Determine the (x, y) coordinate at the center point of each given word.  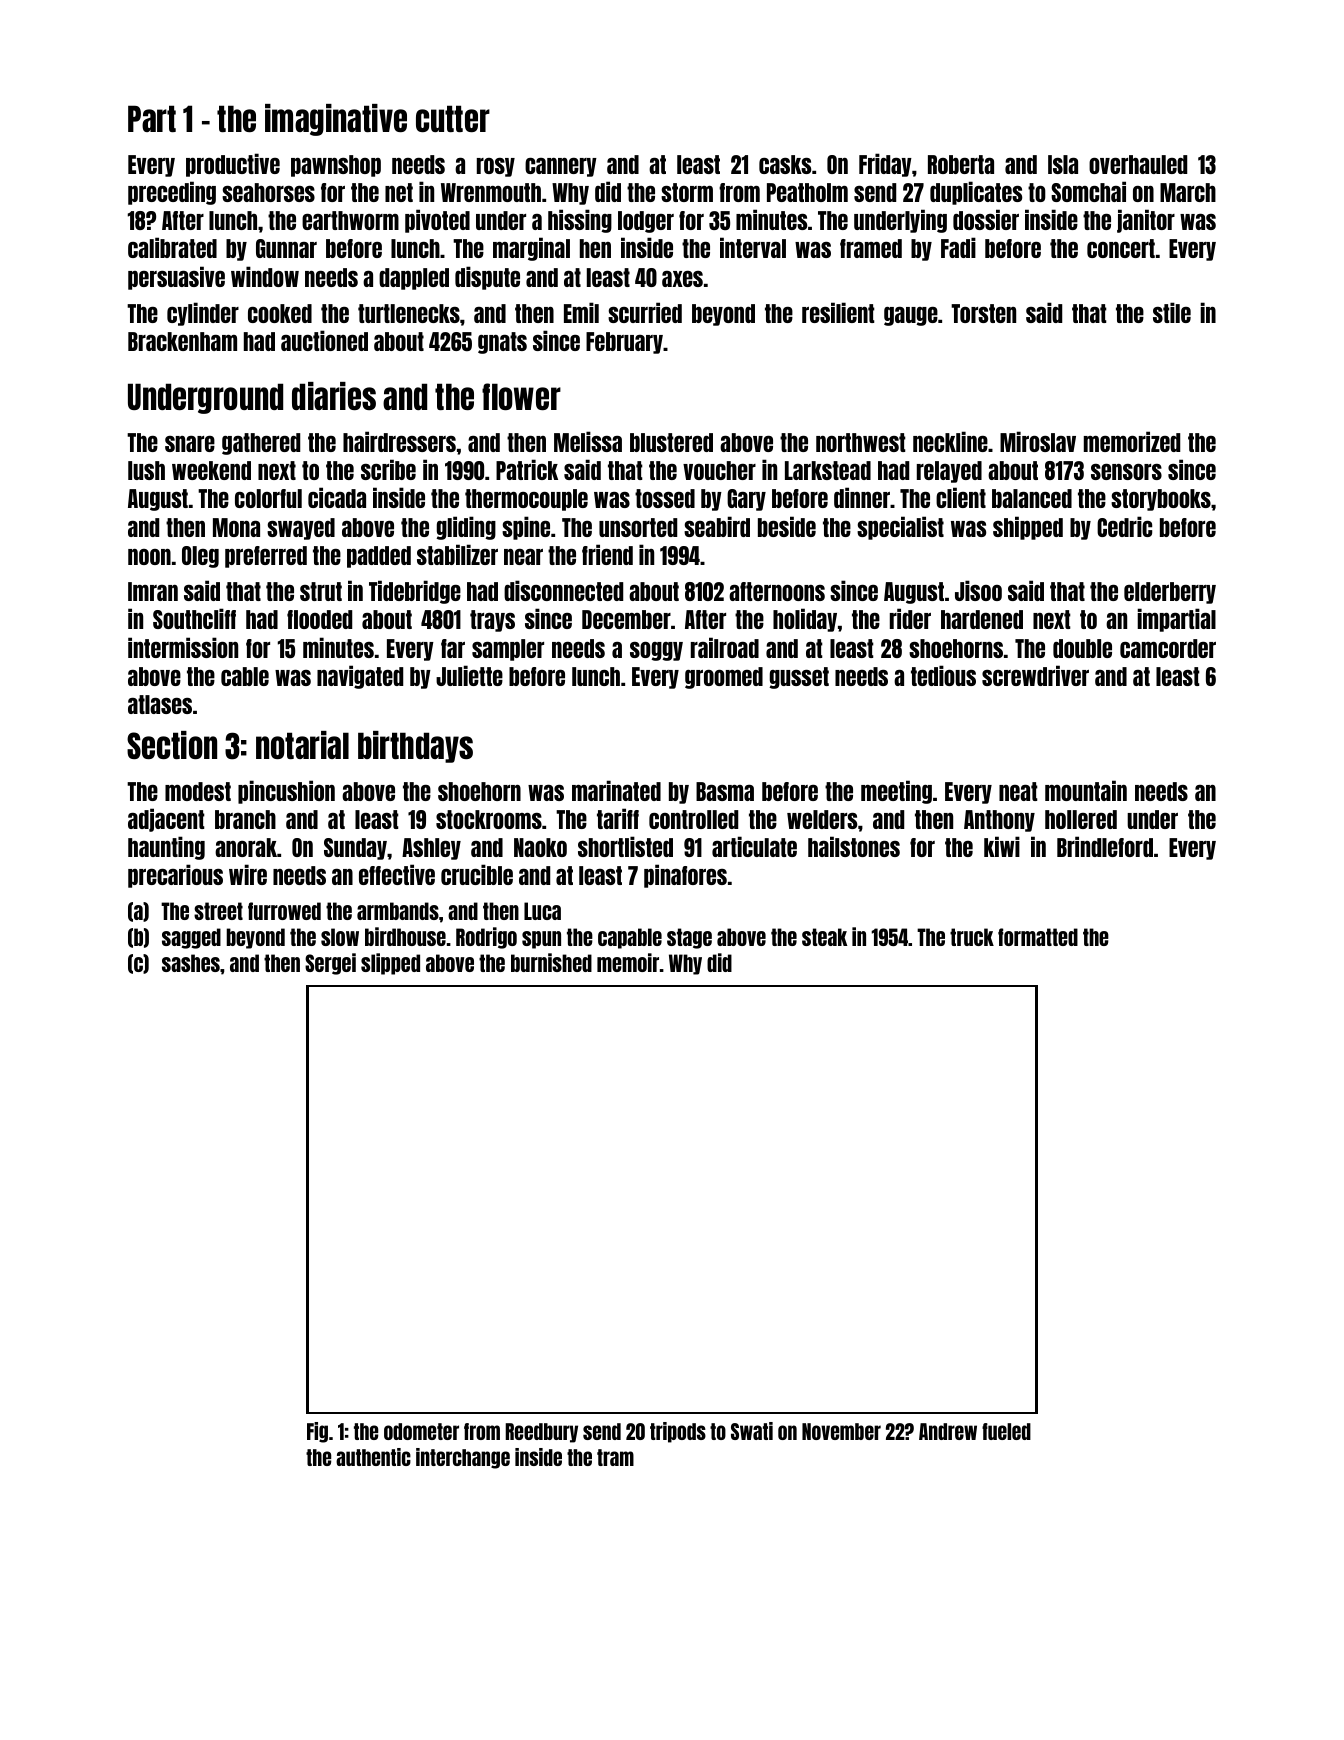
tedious (943, 675)
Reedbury (541, 1433)
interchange (463, 1458)
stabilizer (457, 554)
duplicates (976, 193)
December (626, 619)
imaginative (336, 120)
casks (785, 164)
